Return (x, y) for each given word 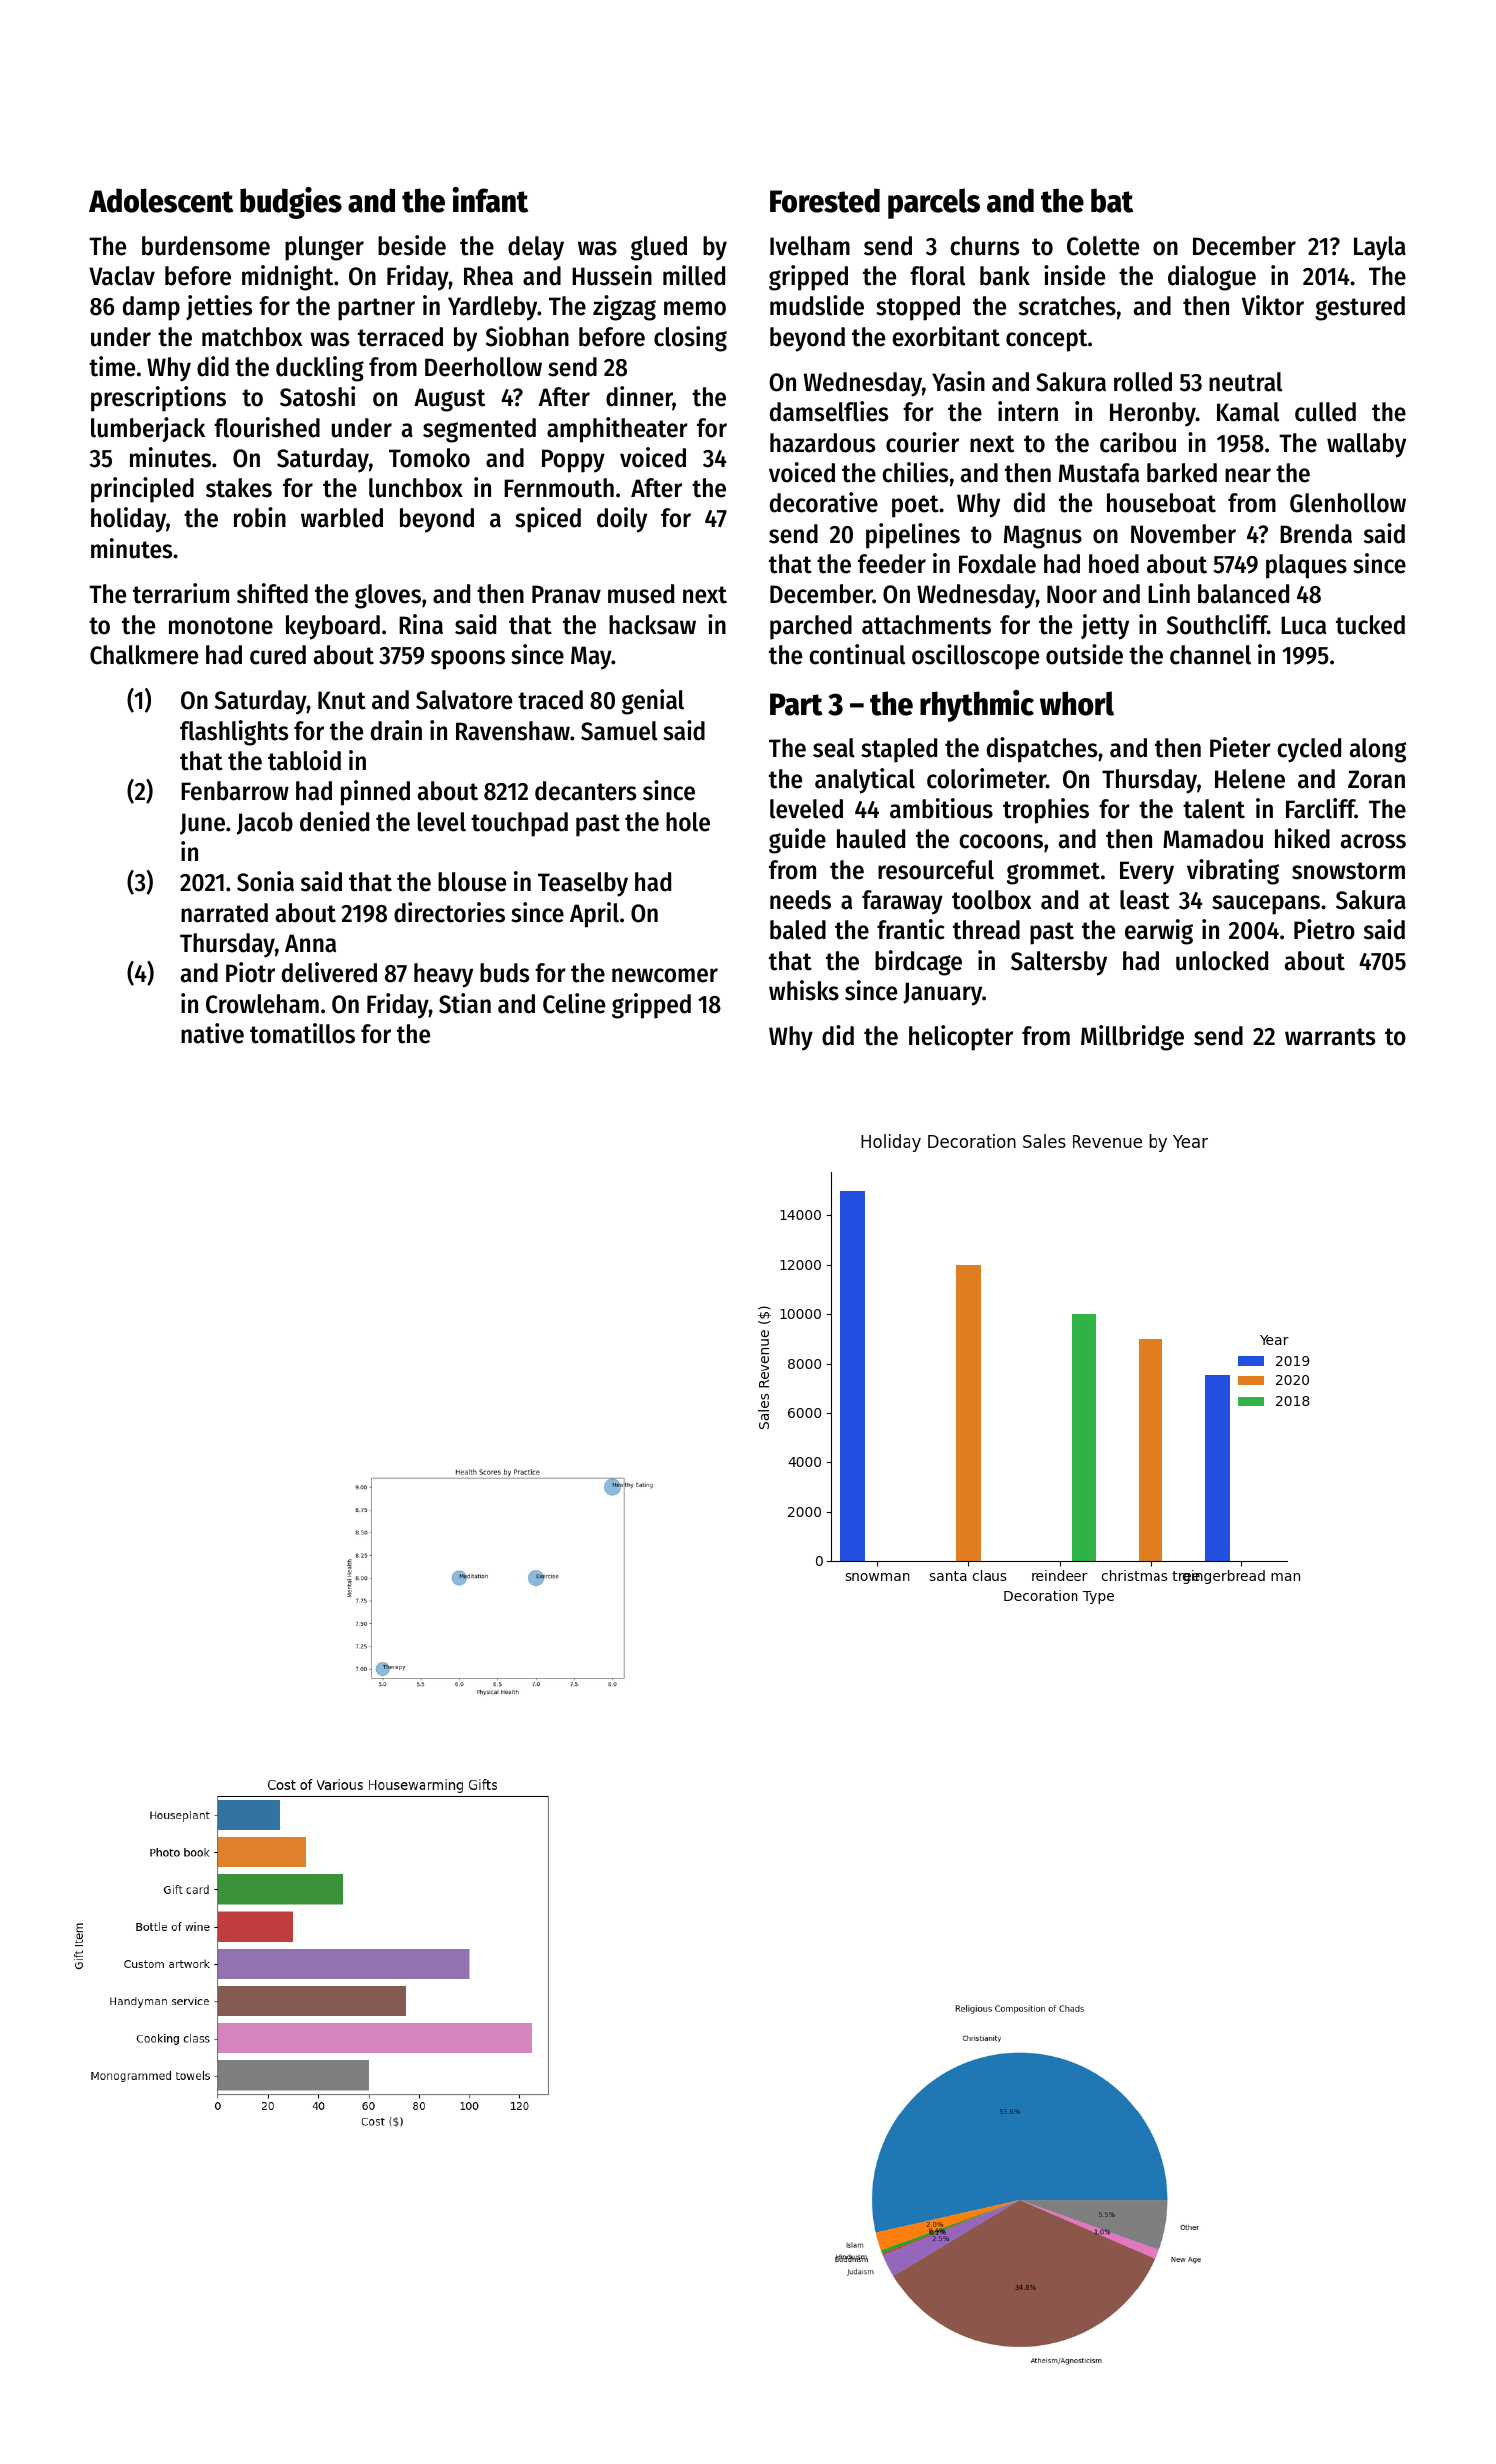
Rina (421, 624)
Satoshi (317, 396)
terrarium (181, 593)
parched (811, 627)
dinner (639, 398)
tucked (1370, 625)
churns (984, 246)
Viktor (1273, 305)
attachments (926, 625)
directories (449, 912)
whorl (1077, 703)
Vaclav (122, 276)
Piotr (250, 972)
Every (1147, 873)
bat (1112, 200)
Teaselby (583, 884)
